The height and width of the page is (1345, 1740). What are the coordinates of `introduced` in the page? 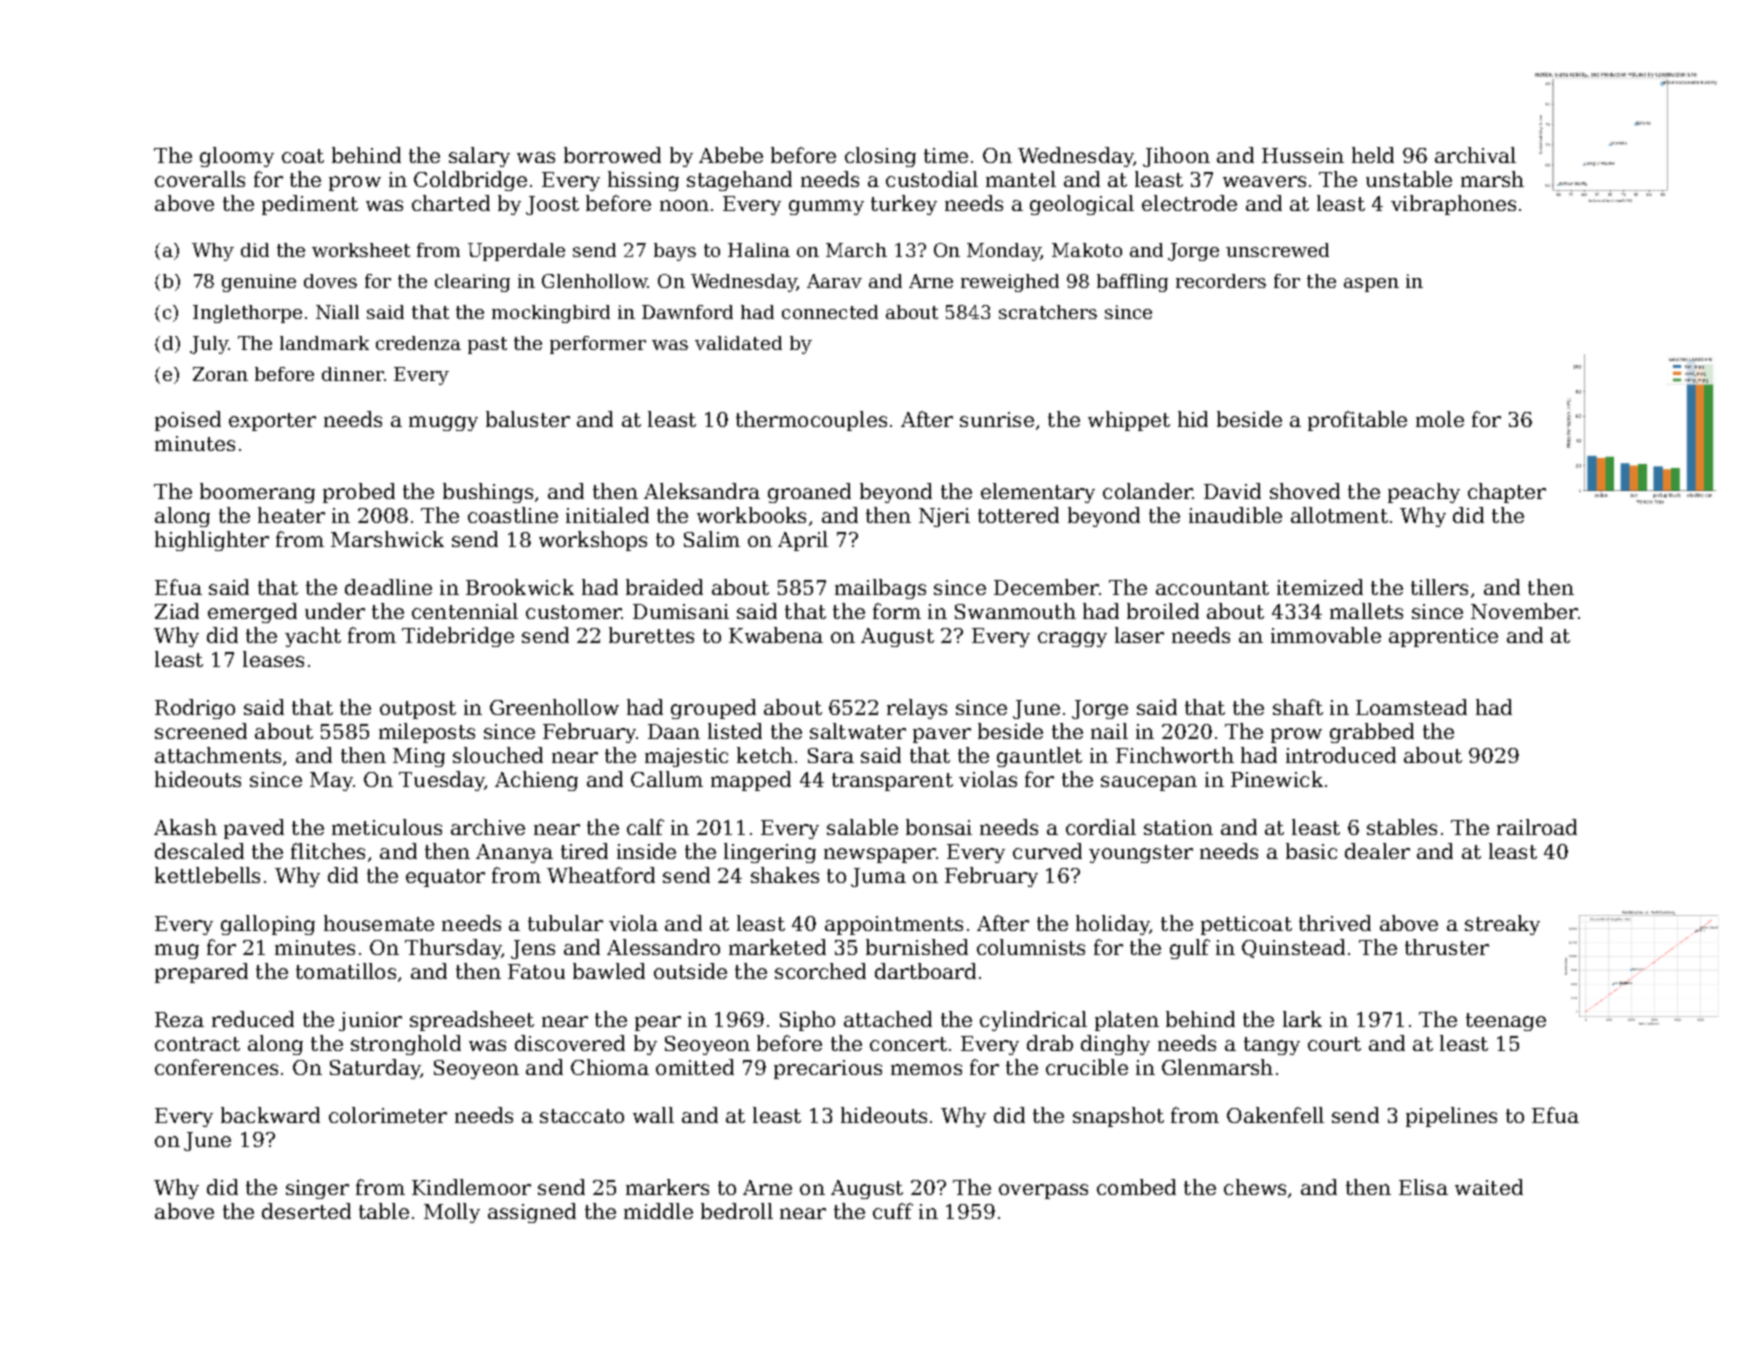 It's located at (1341, 755).
